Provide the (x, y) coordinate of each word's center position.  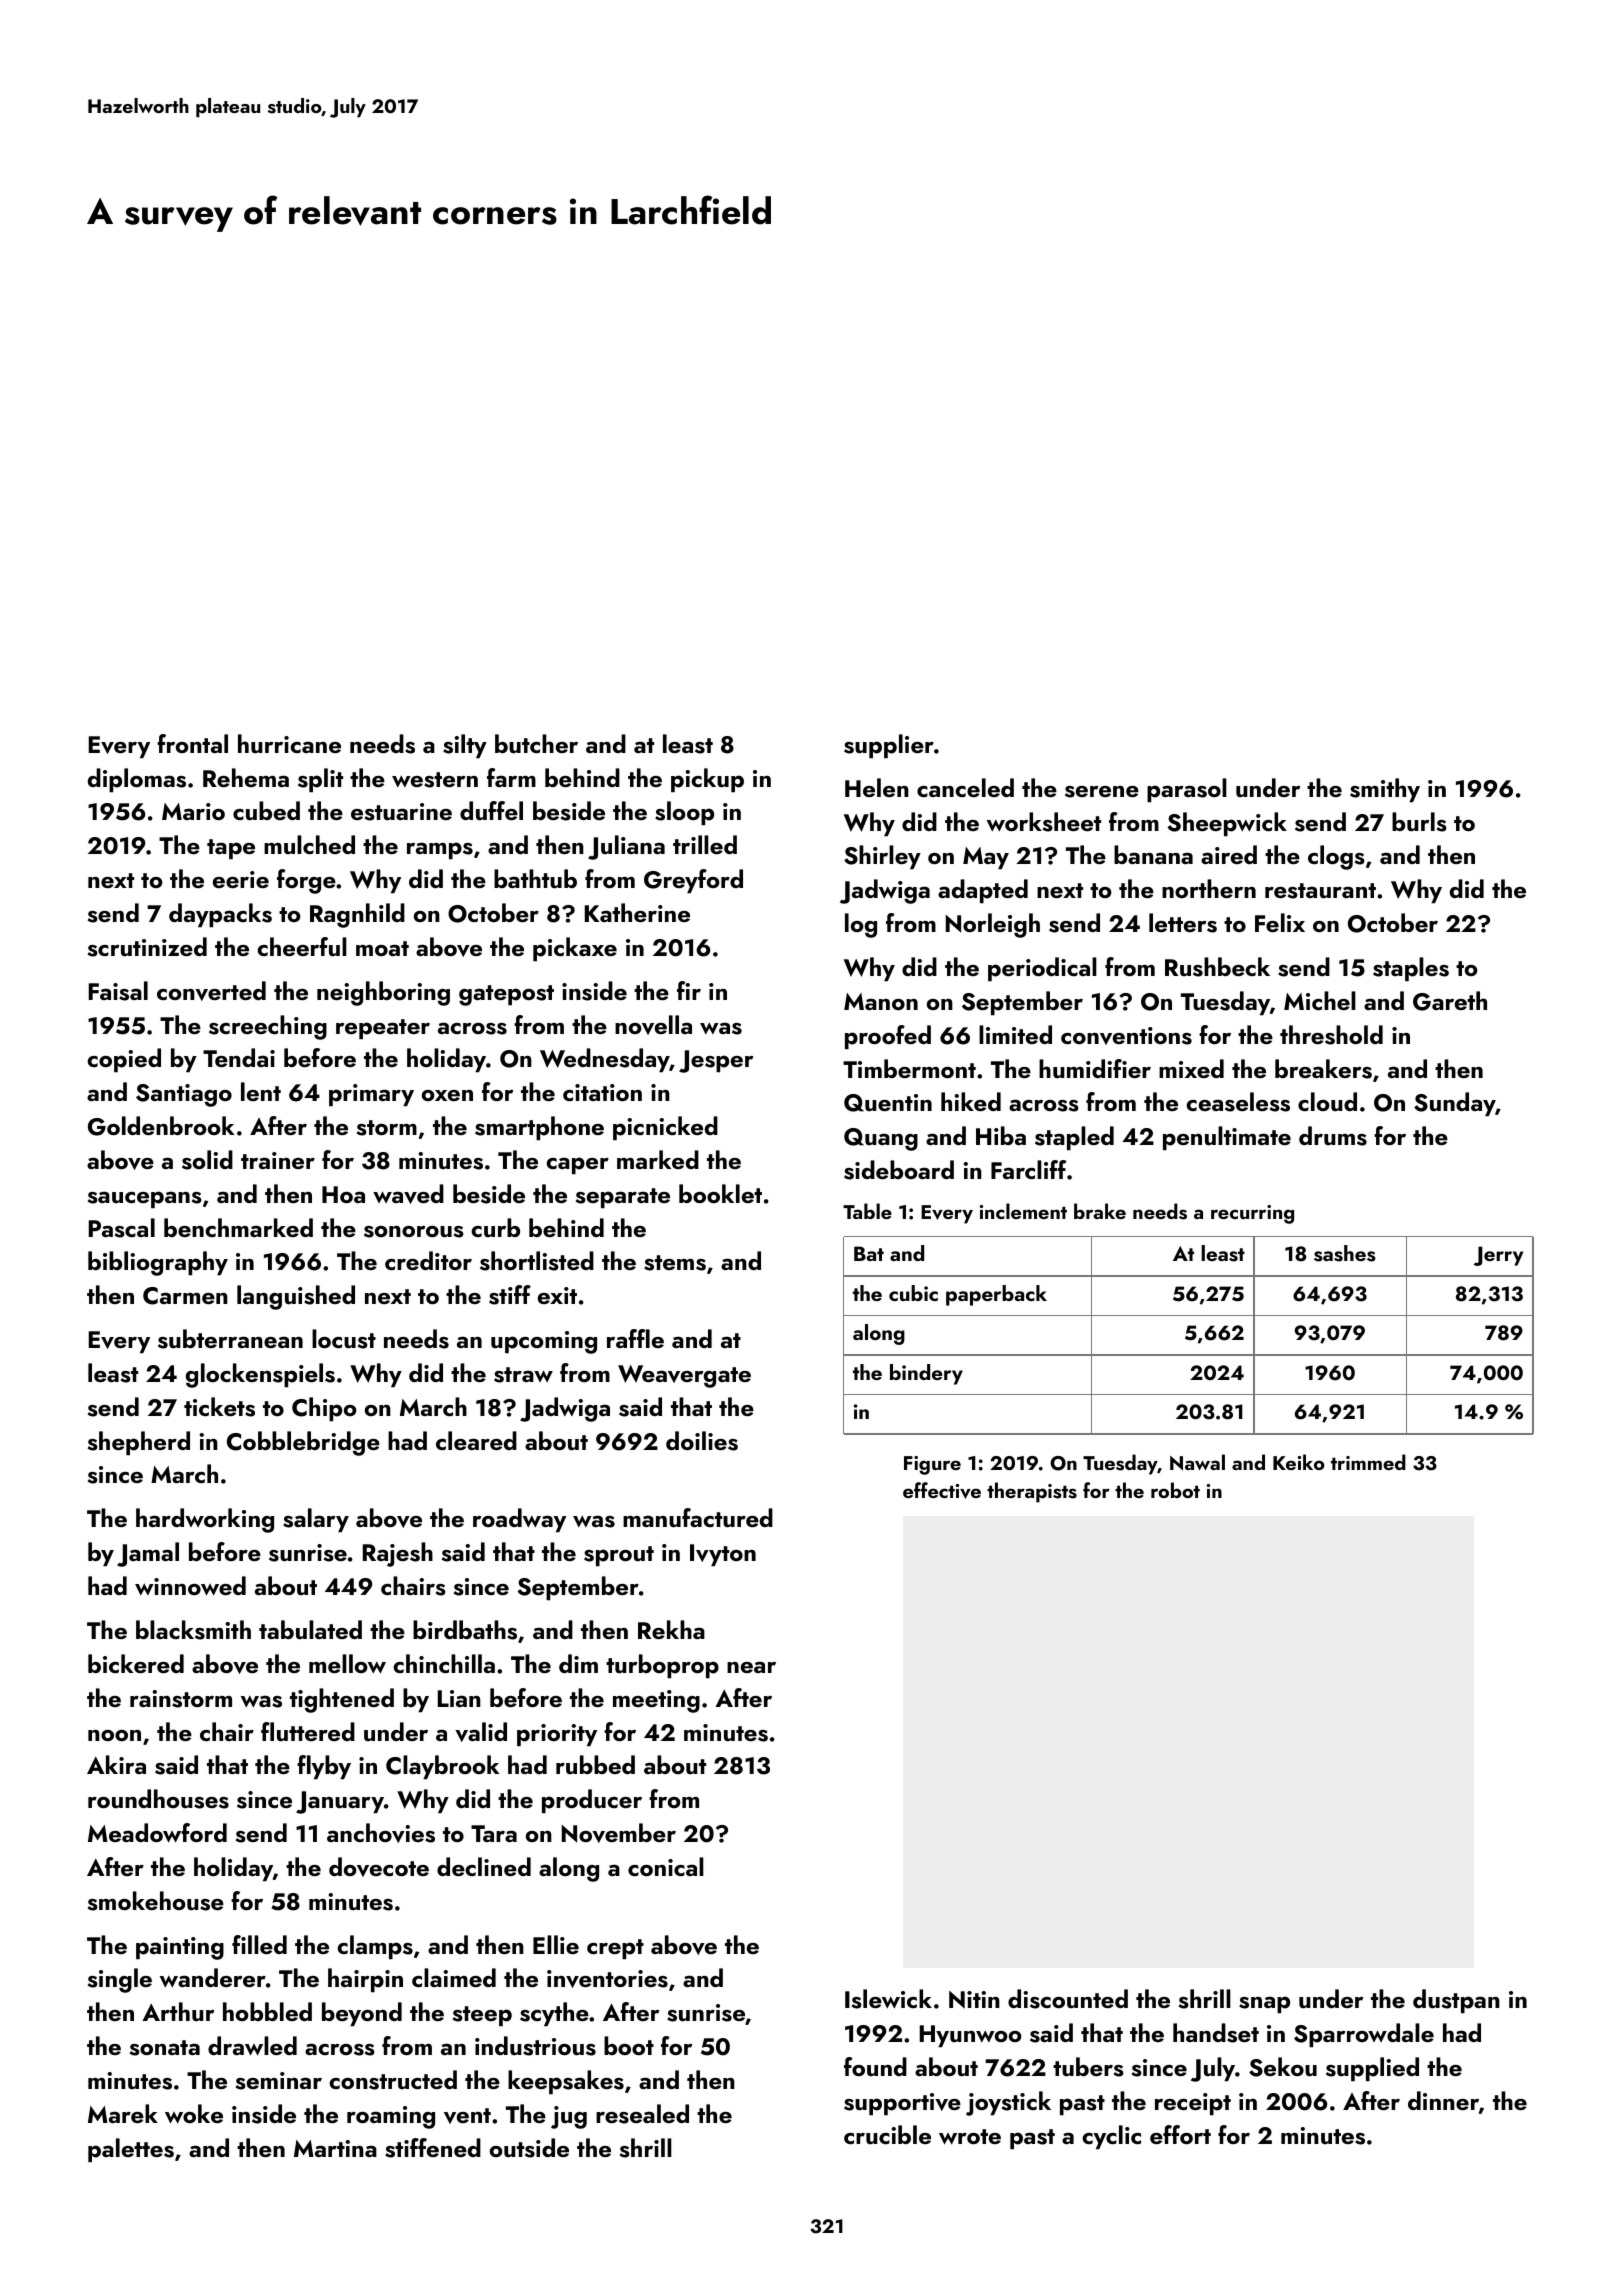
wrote (970, 2137)
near (751, 1667)
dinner (1443, 2100)
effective (942, 1490)
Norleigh (993, 925)
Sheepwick (1227, 824)
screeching (268, 1027)
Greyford (693, 881)
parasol (1187, 790)
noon (114, 1735)
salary (316, 1520)
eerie (241, 879)
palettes (131, 2150)
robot (1175, 1490)
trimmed (1368, 1462)
